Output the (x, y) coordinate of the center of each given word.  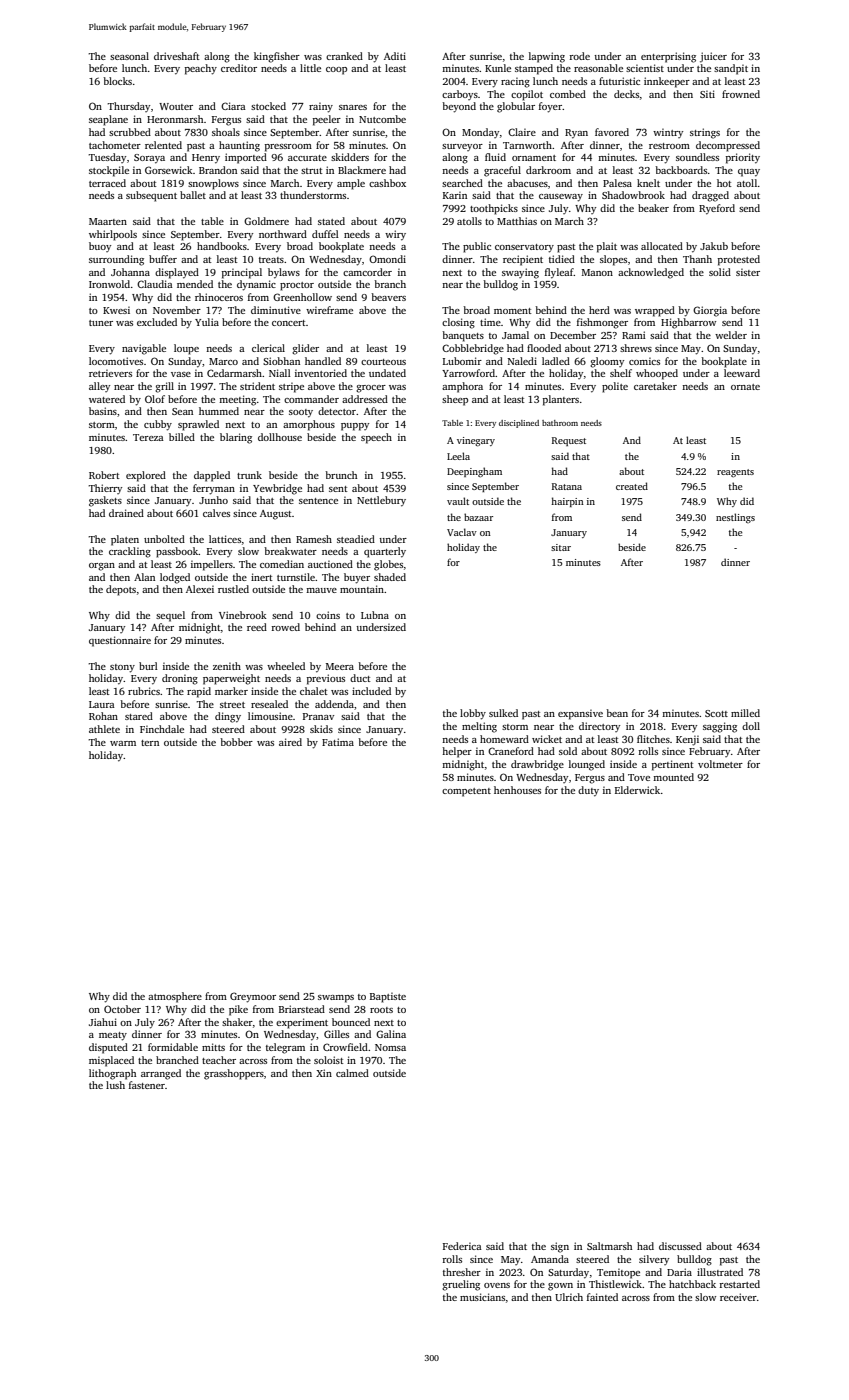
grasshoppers (234, 1074)
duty (588, 791)
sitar (561, 547)
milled (745, 713)
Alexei (200, 589)
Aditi (395, 56)
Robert (104, 475)
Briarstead (302, 1009)
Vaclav (462, 532)
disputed (108, 1048)
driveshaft (177, 56)
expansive (580, 715)
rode (580, 56)
